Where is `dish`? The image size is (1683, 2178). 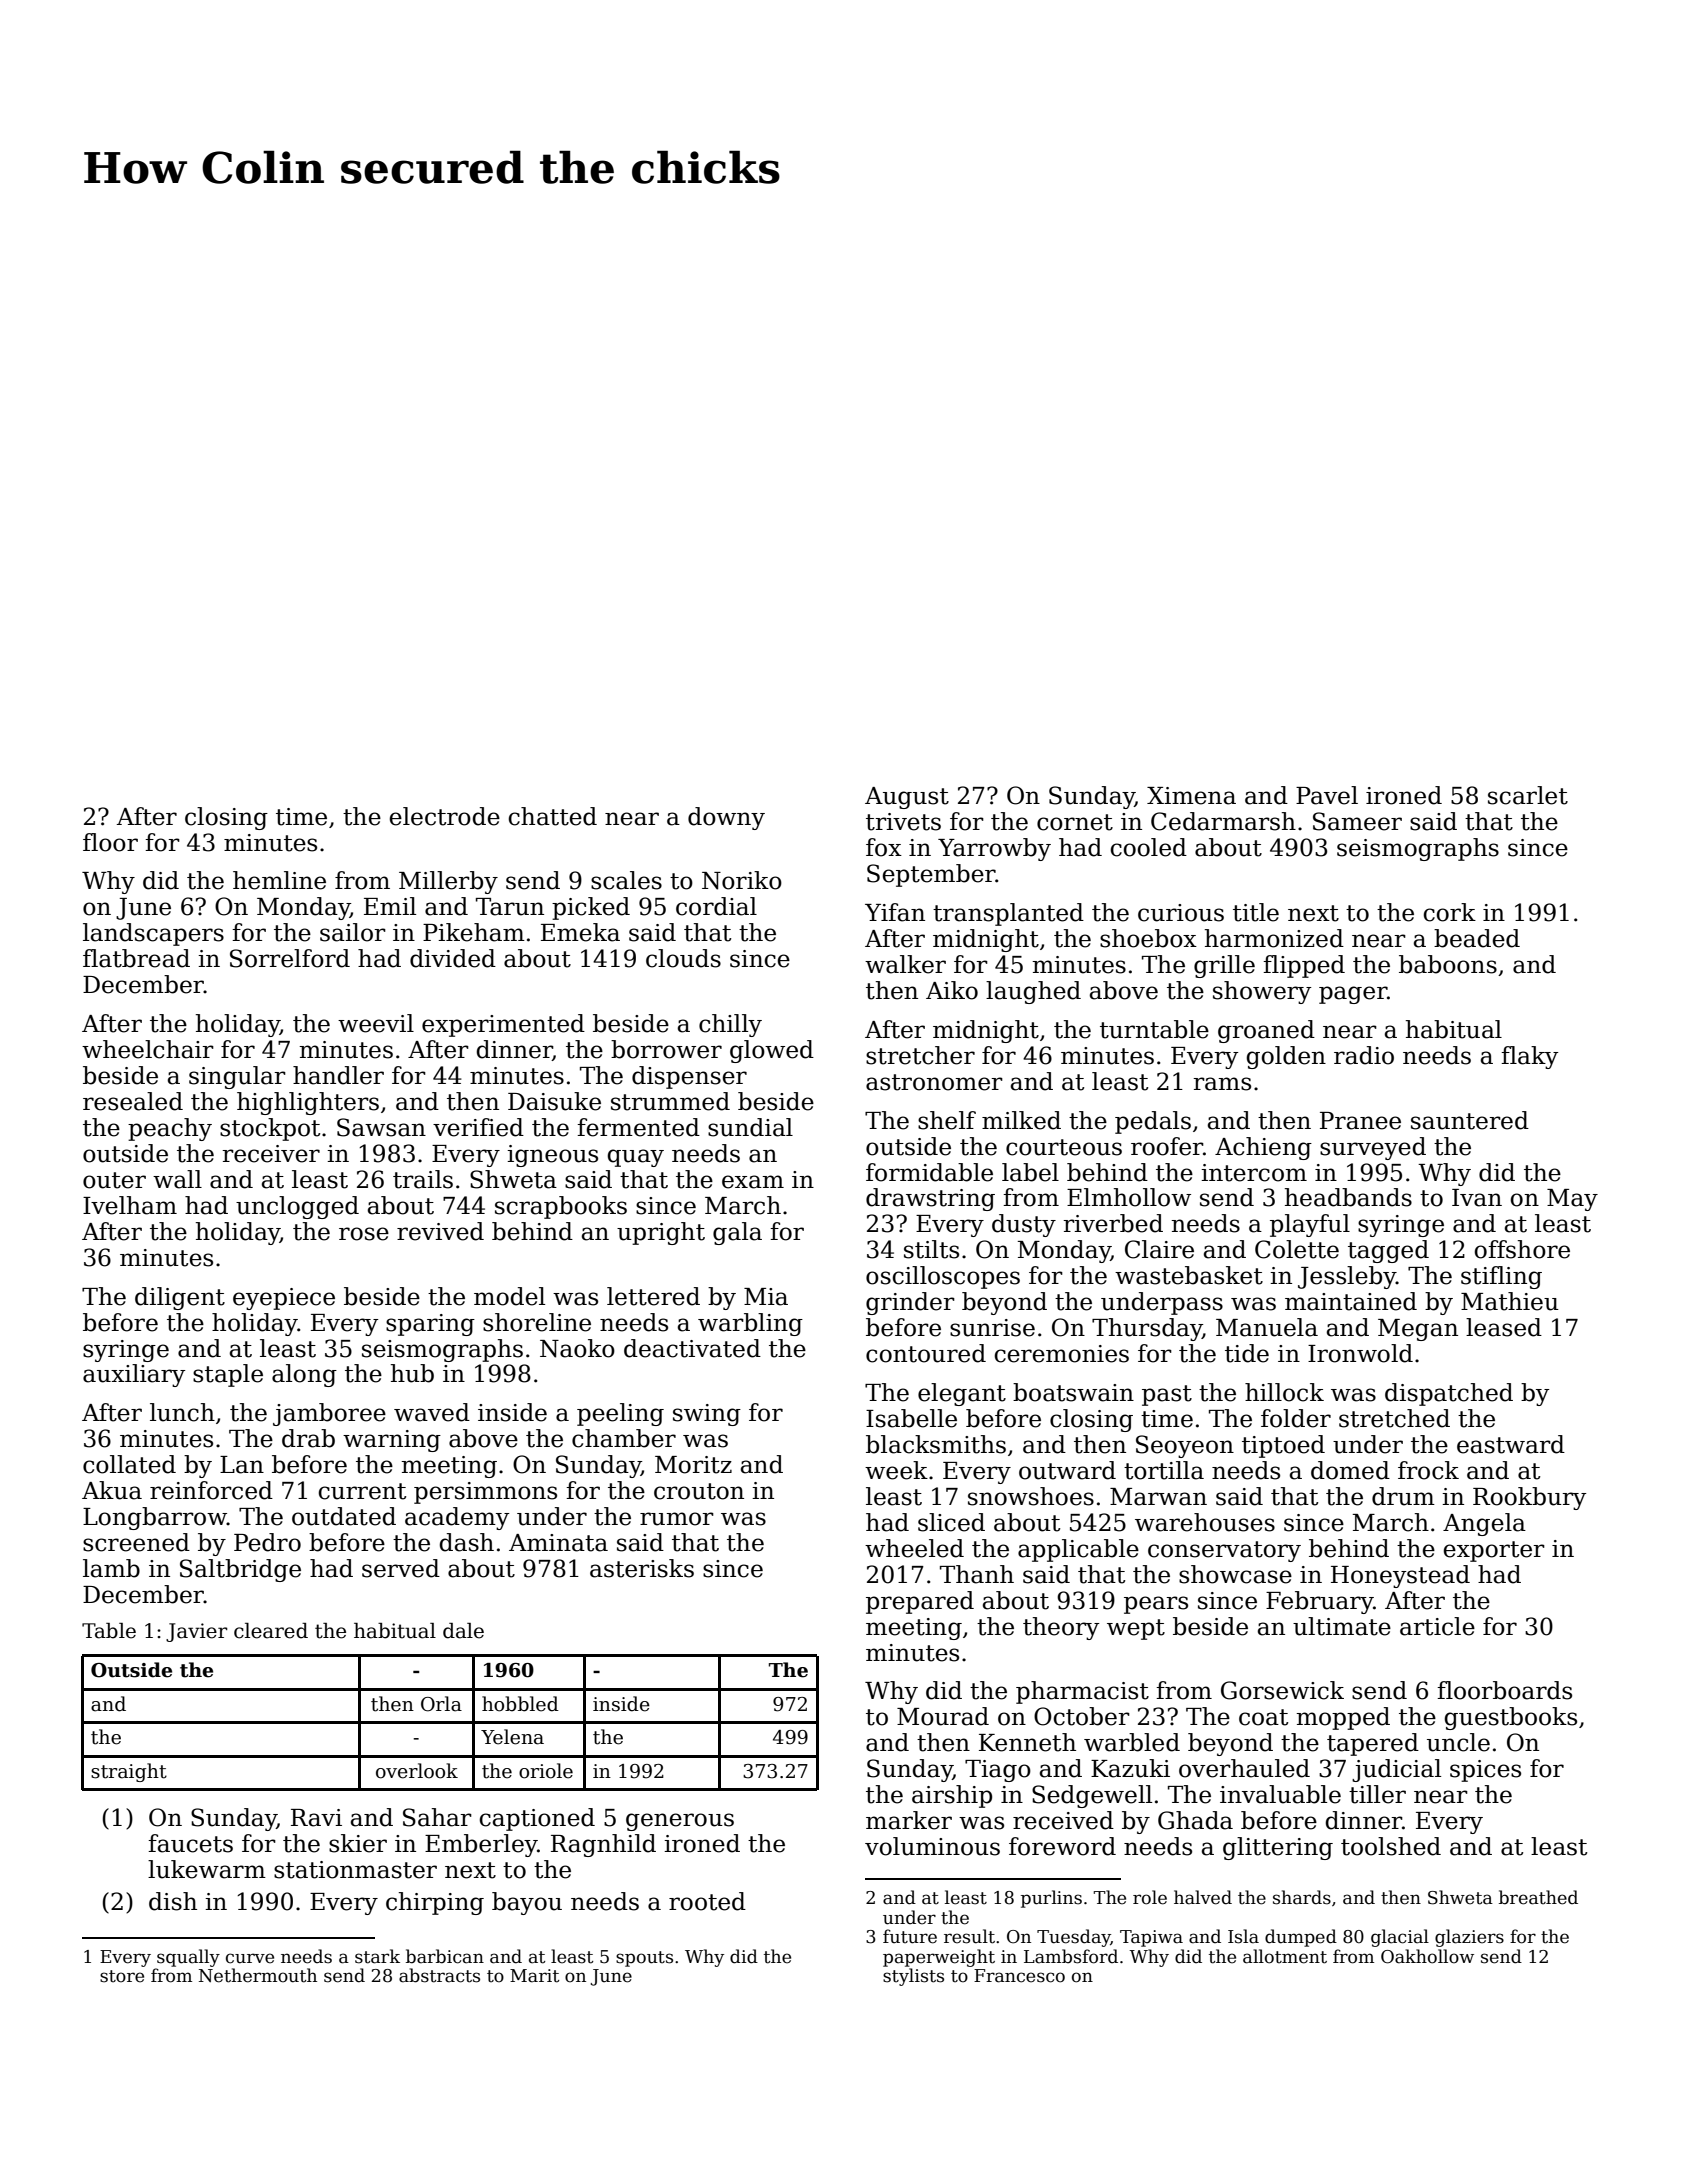
dish is located at coordinates (173, 1901).
